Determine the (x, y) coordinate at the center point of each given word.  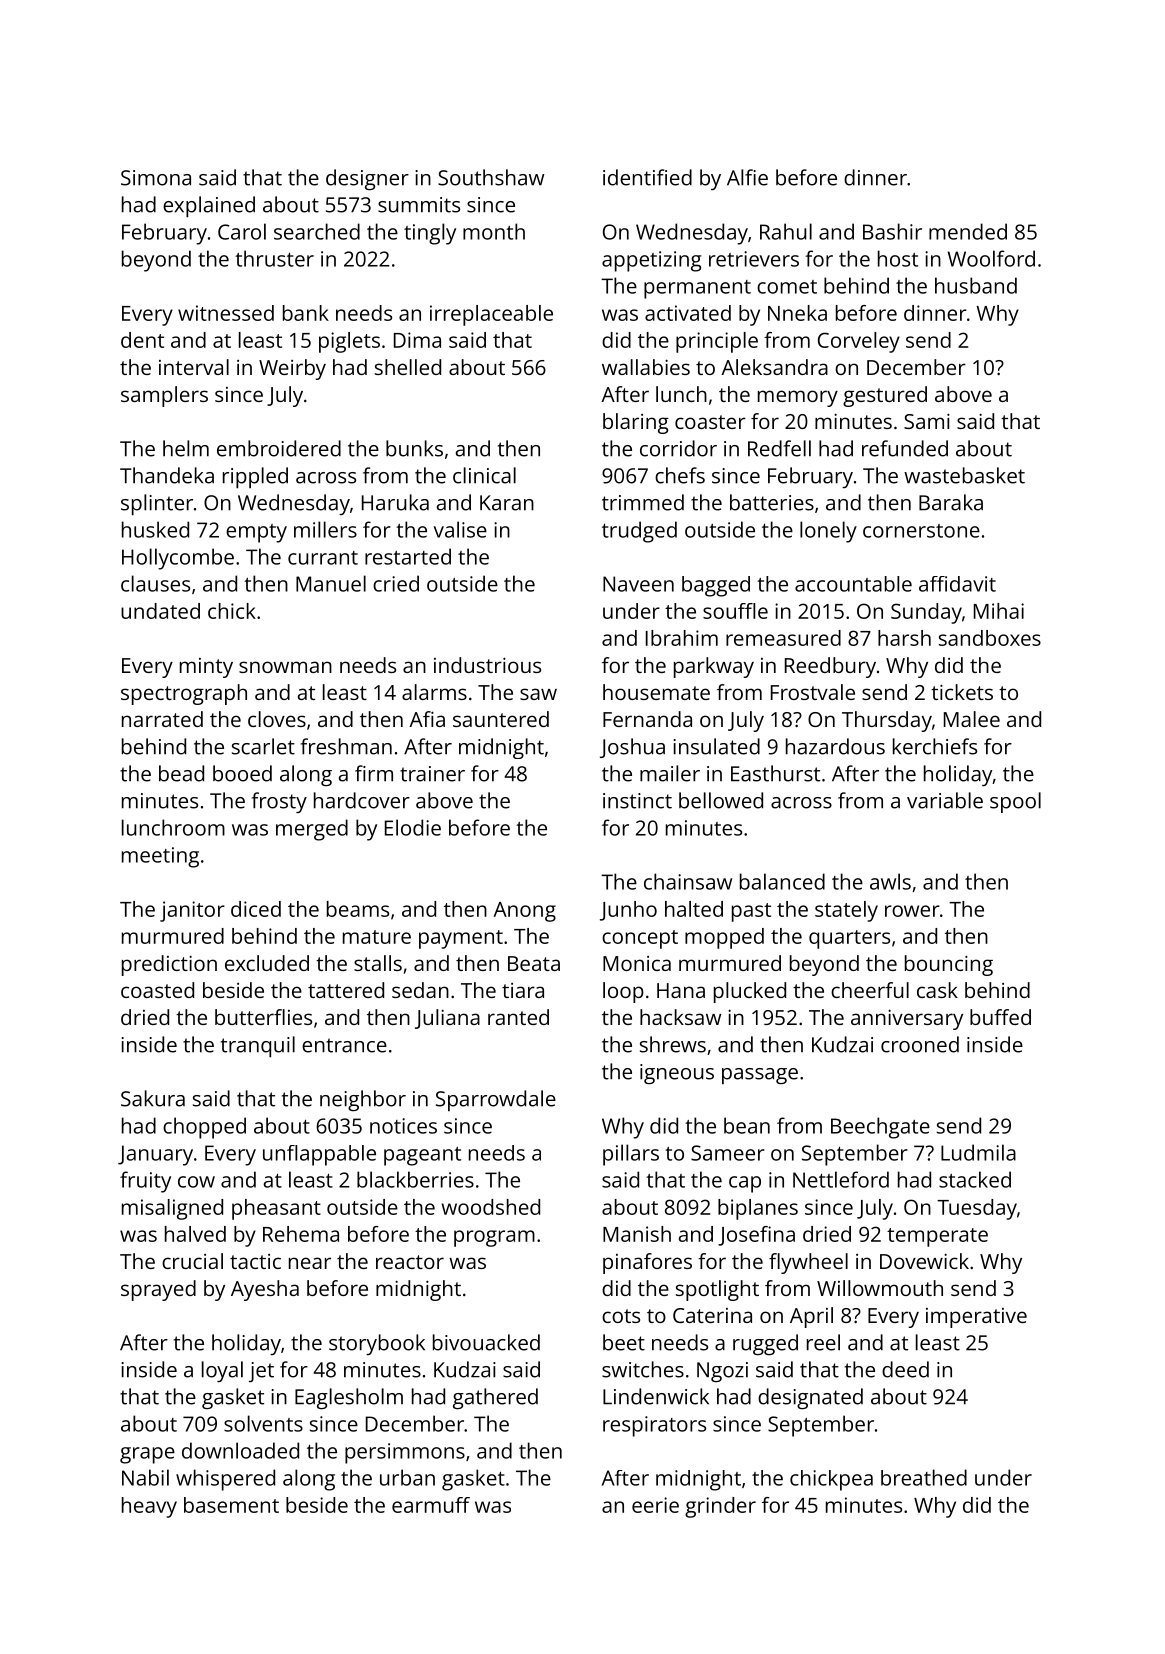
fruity (145, 1182)
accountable (853, 584)
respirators (654, 1426)
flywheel (808, 1263)
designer (367, 179)
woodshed (490, 1207)
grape (147, 1455)
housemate (656, 692)
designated (810, 1398)
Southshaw (491, 177)
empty (256, 533)
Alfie (747, 177)
